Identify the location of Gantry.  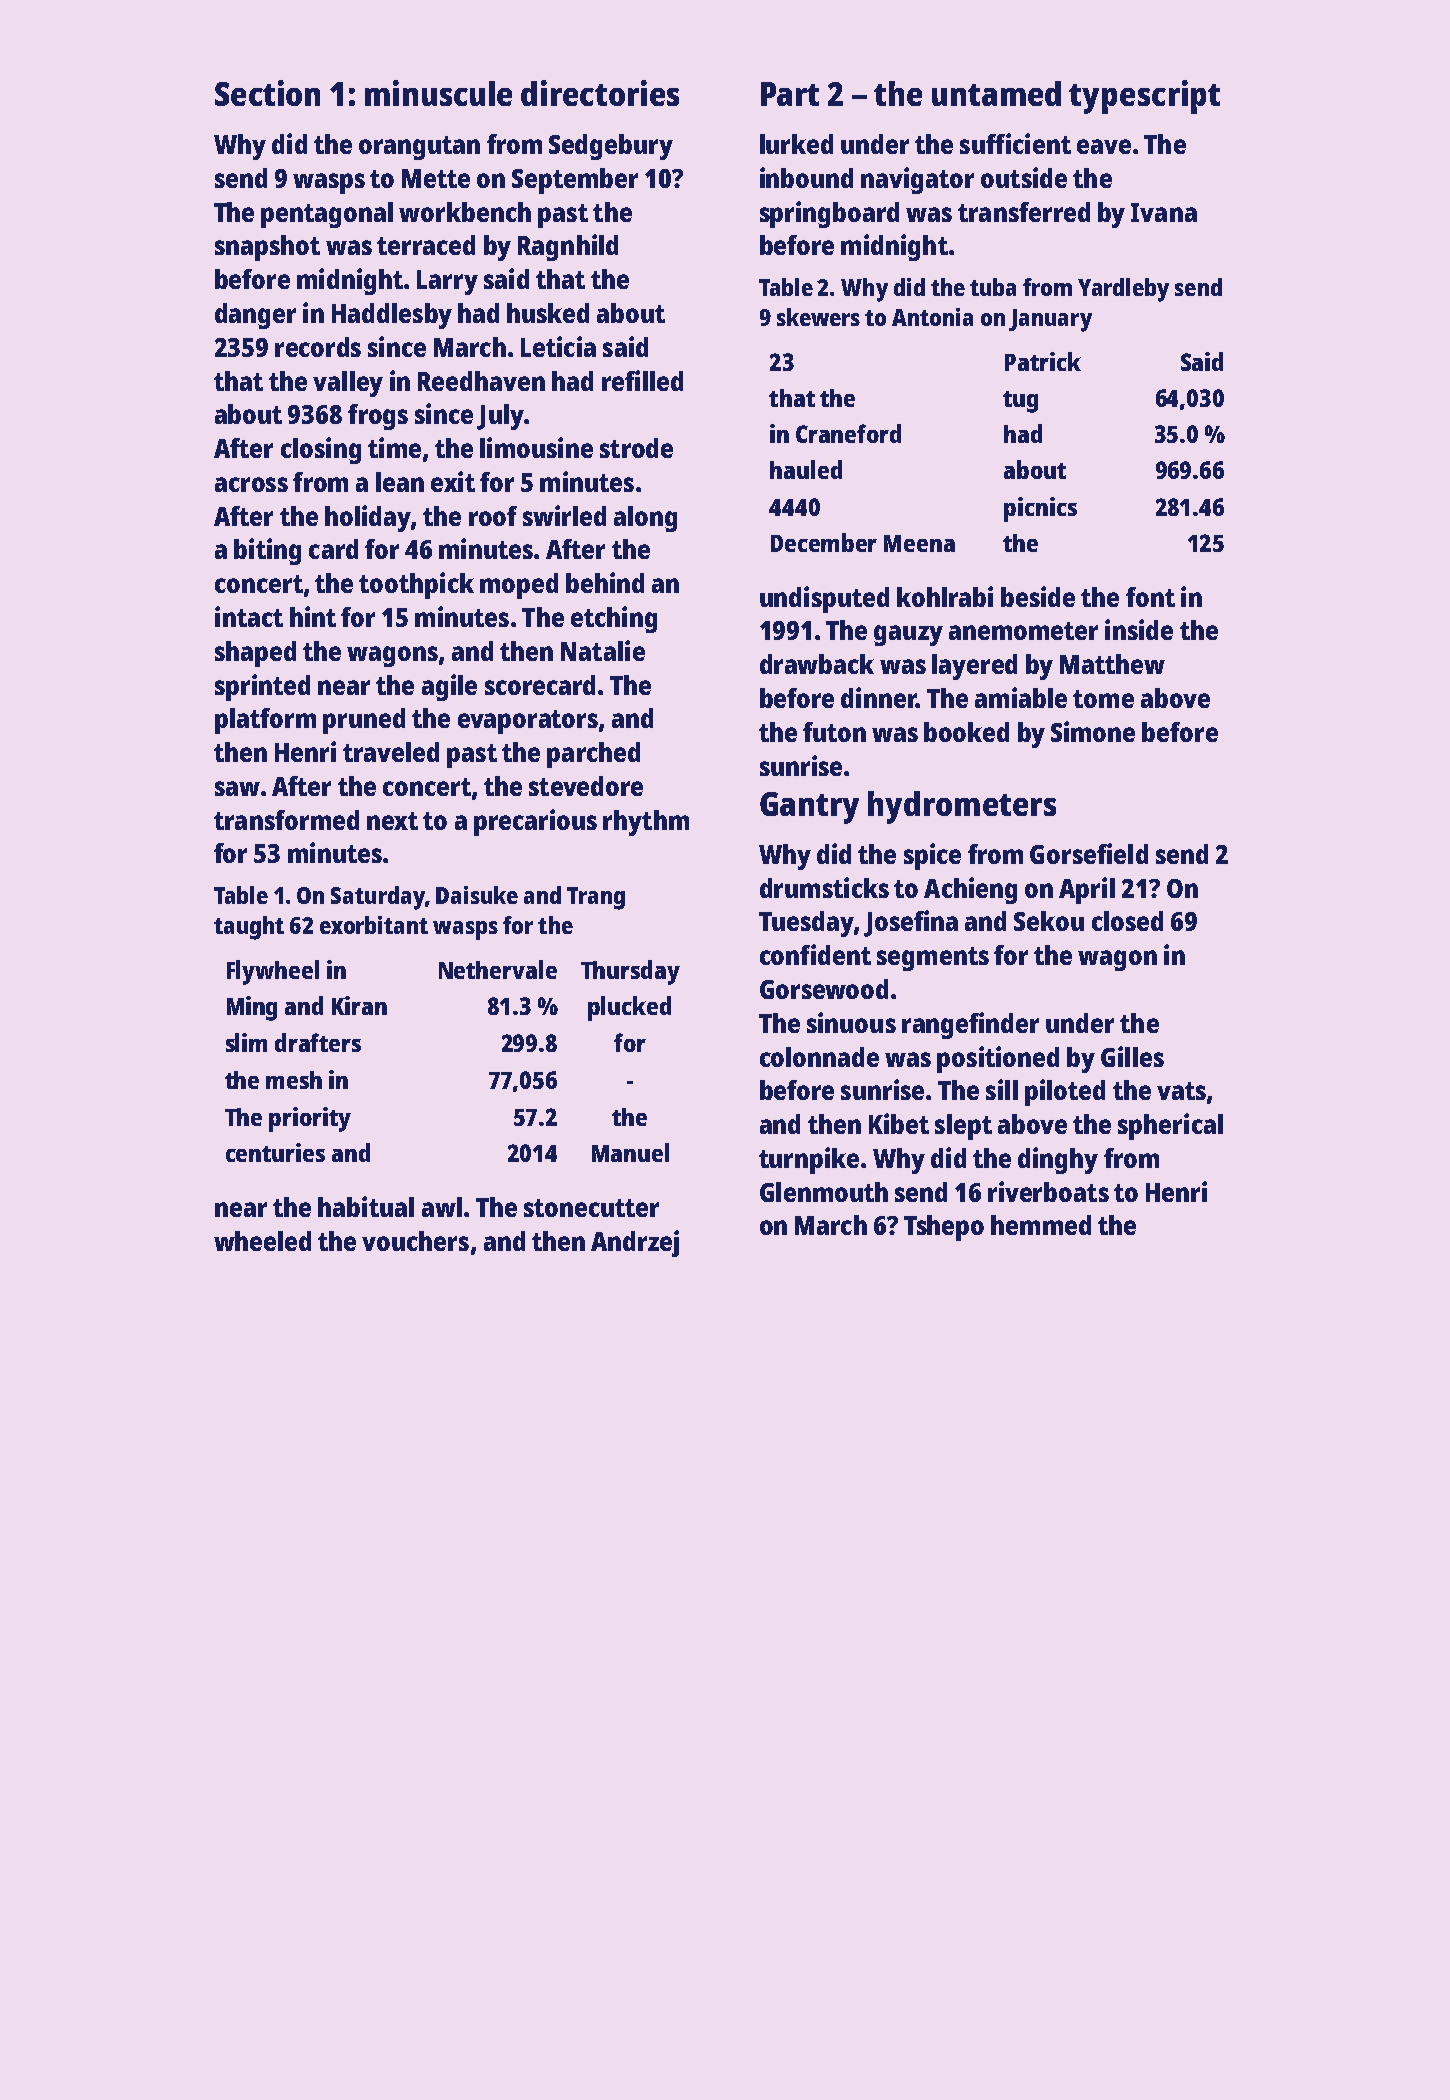
(809, 808).
